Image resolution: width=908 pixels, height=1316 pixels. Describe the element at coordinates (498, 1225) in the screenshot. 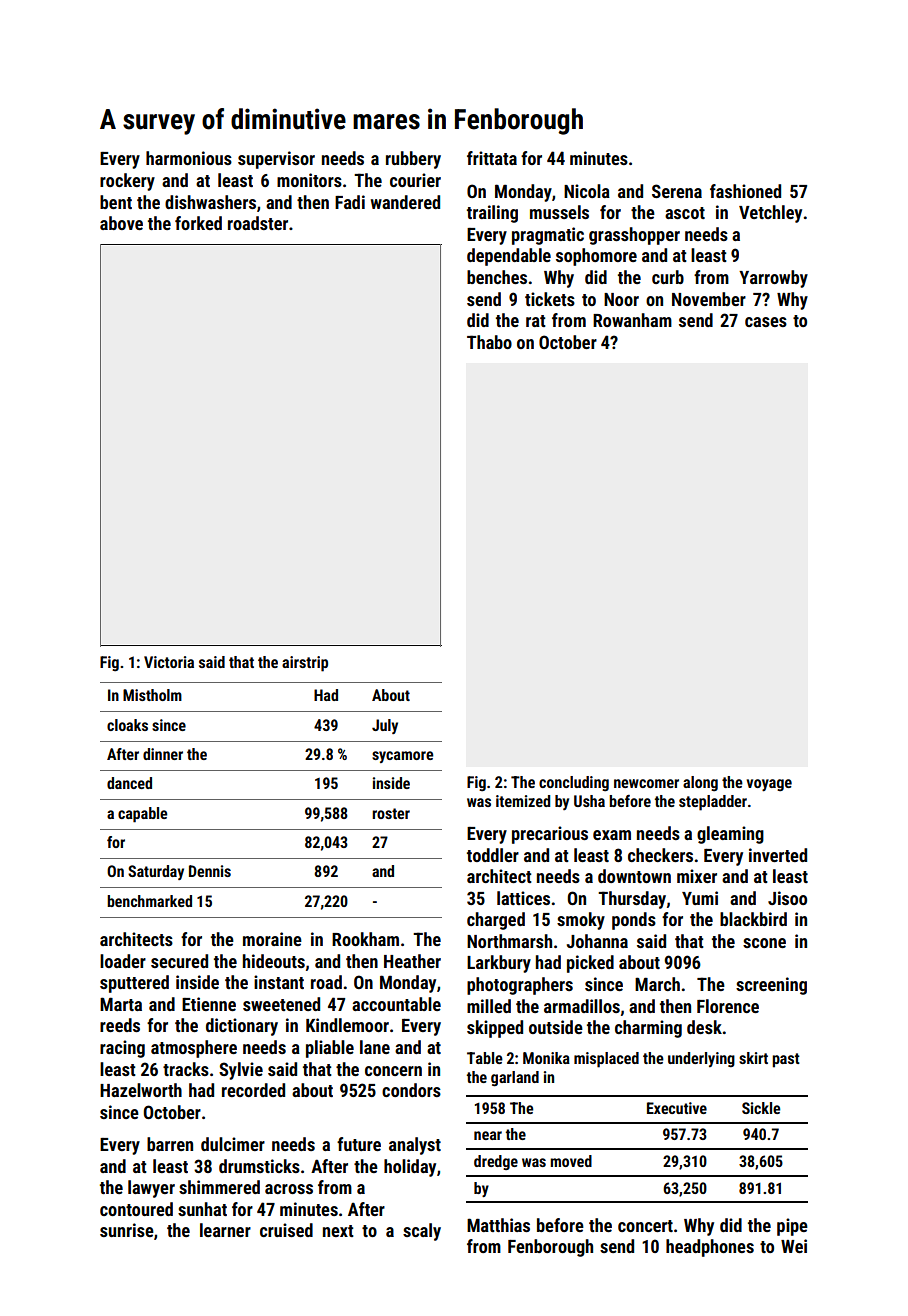

I see `Matthias` at that location.
